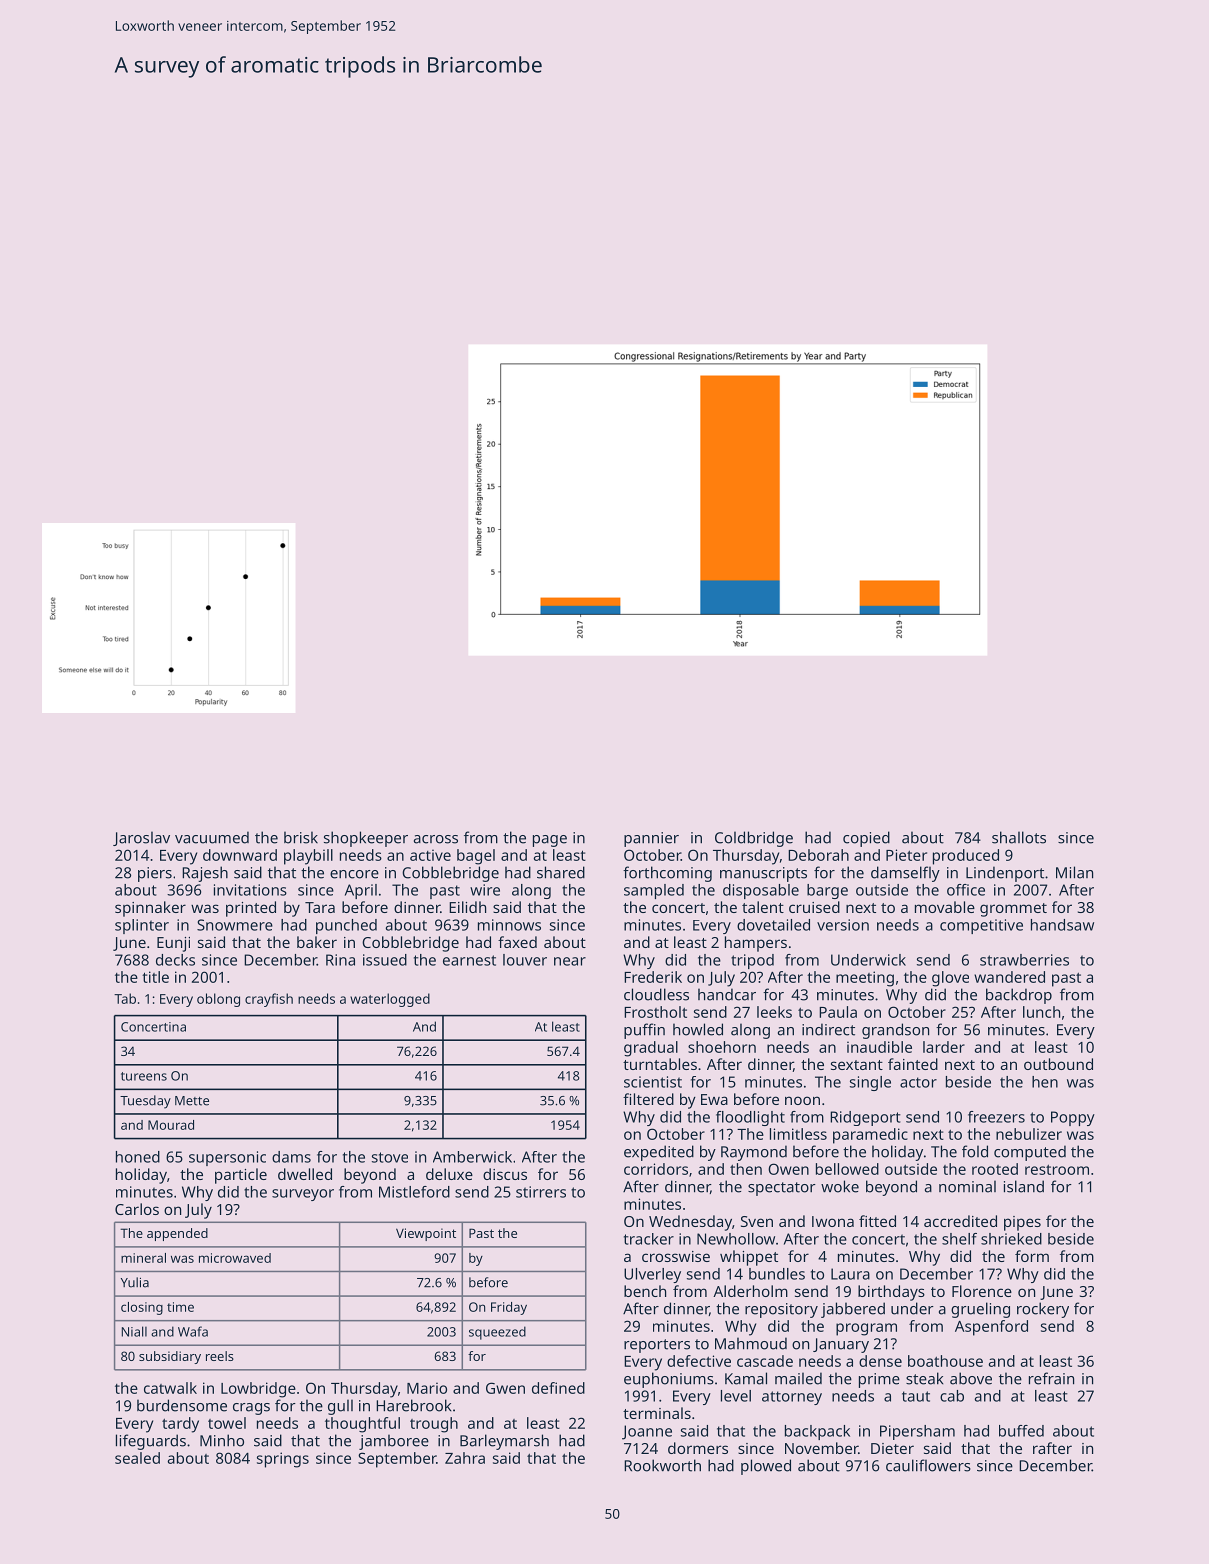 The height and width of the document is (1564, 1209). Describe the element at coordinates (651, 1049) in the document. I see `gradual` at that location.
